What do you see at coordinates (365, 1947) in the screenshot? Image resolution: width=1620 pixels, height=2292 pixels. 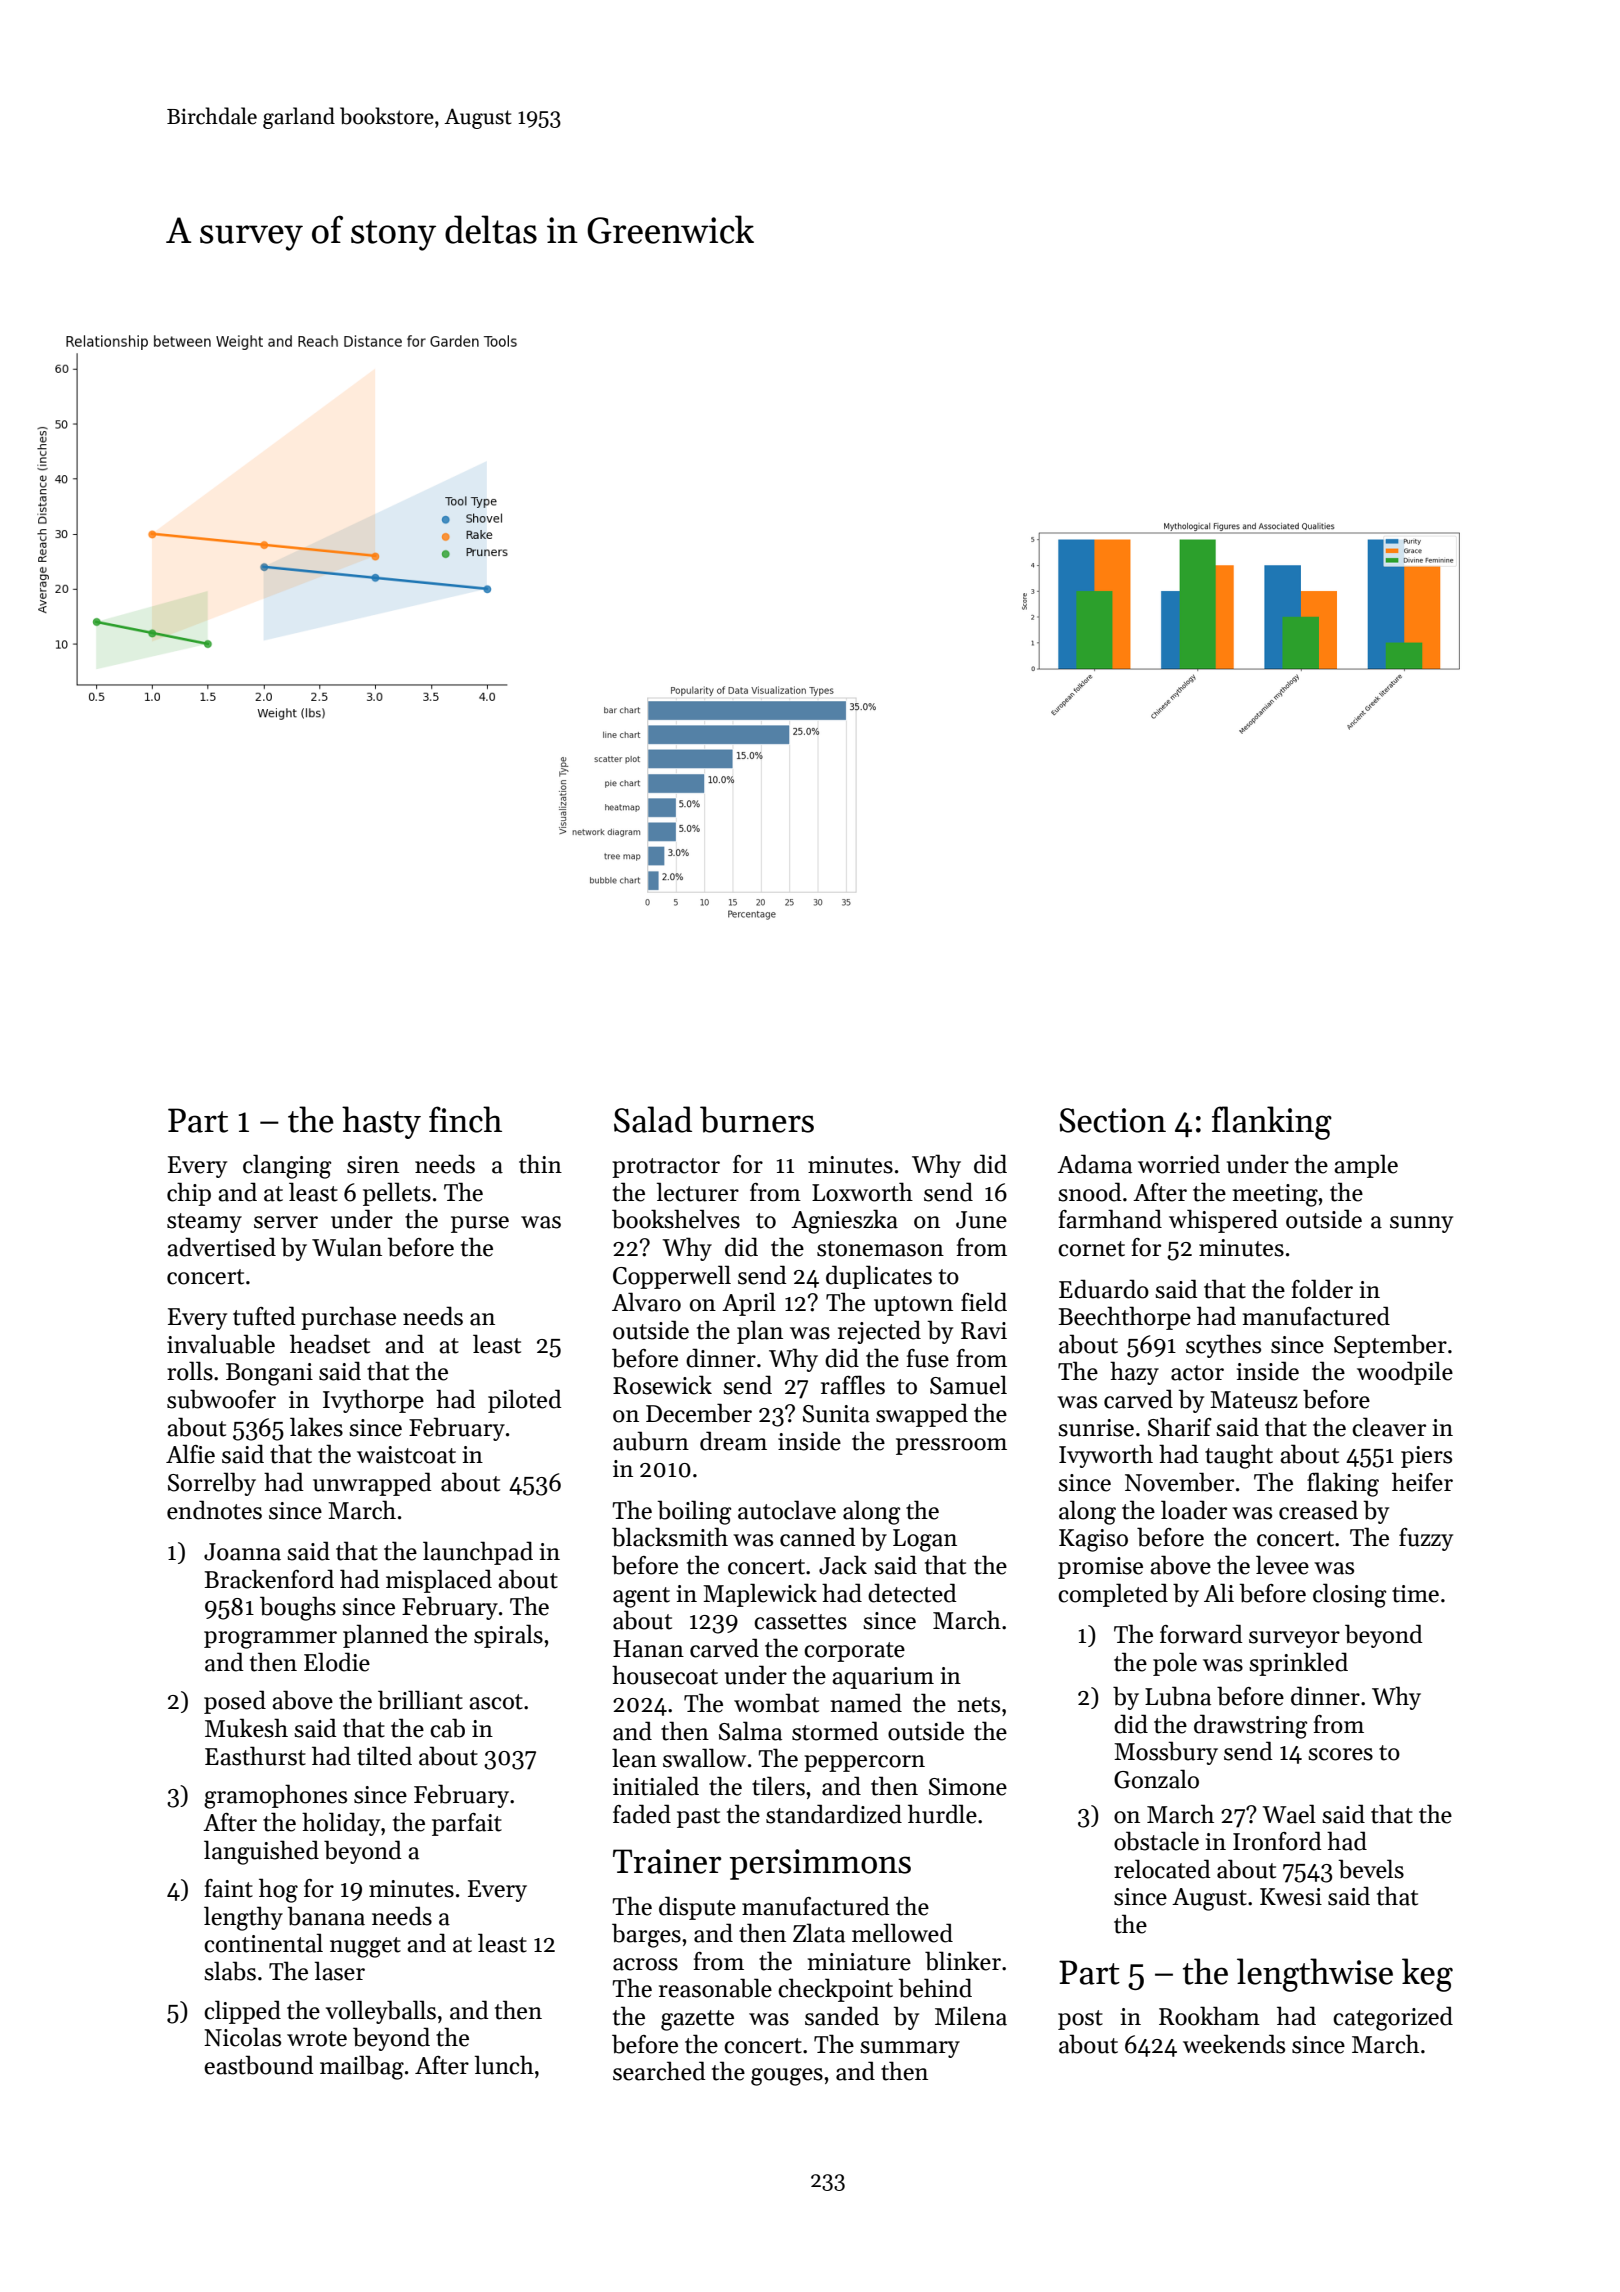 I see `nugget` at bounding box center [365, 1947].
